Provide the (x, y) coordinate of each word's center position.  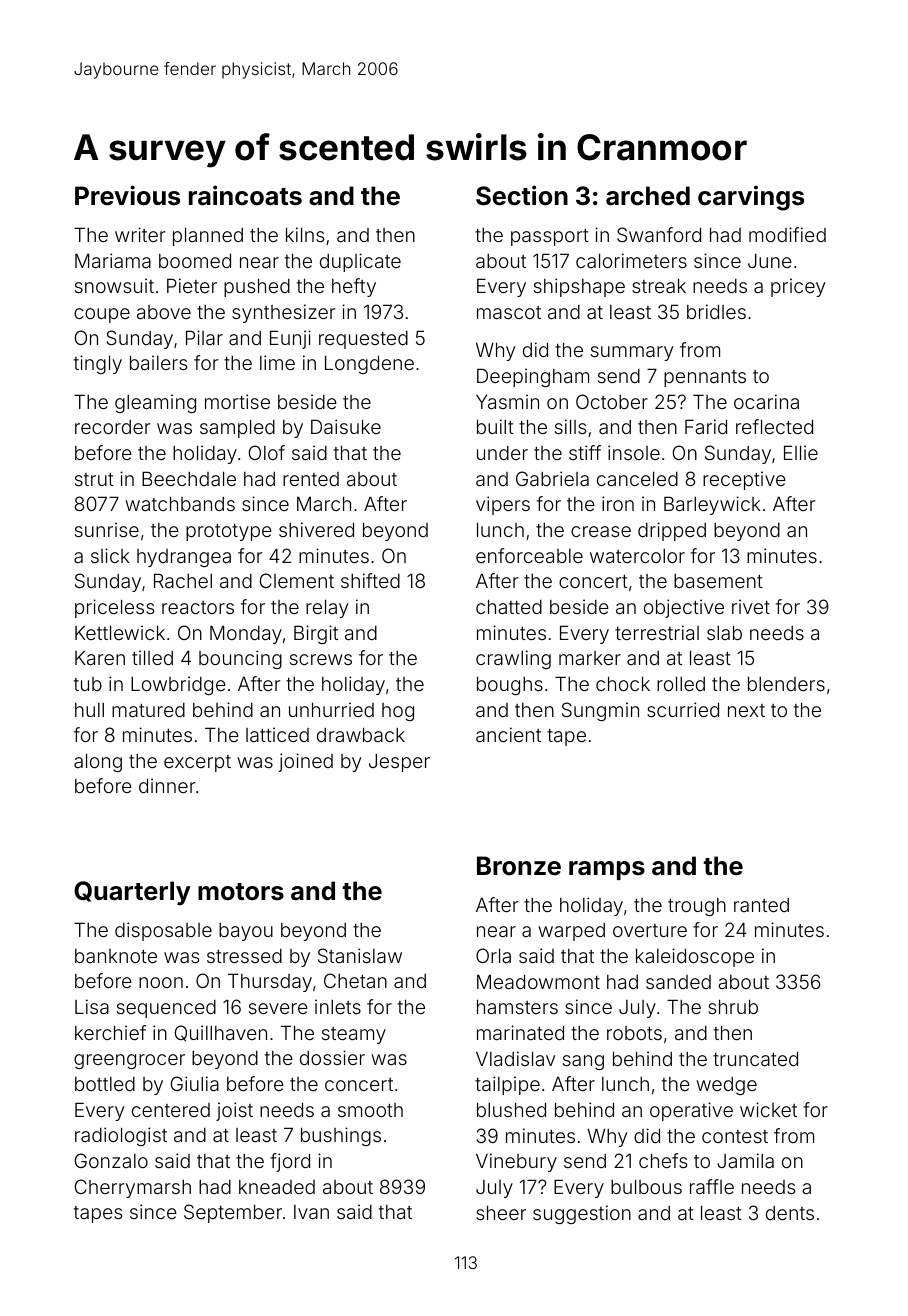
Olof (267, 452)
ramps (607, 870)
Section (522, 195)
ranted (761, 905)
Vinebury (516, 1162)
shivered (316, 529)
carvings (751, 198)
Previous (127, 195)
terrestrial (657, 632)
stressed (244, 956)
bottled (105, 1084)
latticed (277, 734)
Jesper (399, 762)
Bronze (519, 866)
